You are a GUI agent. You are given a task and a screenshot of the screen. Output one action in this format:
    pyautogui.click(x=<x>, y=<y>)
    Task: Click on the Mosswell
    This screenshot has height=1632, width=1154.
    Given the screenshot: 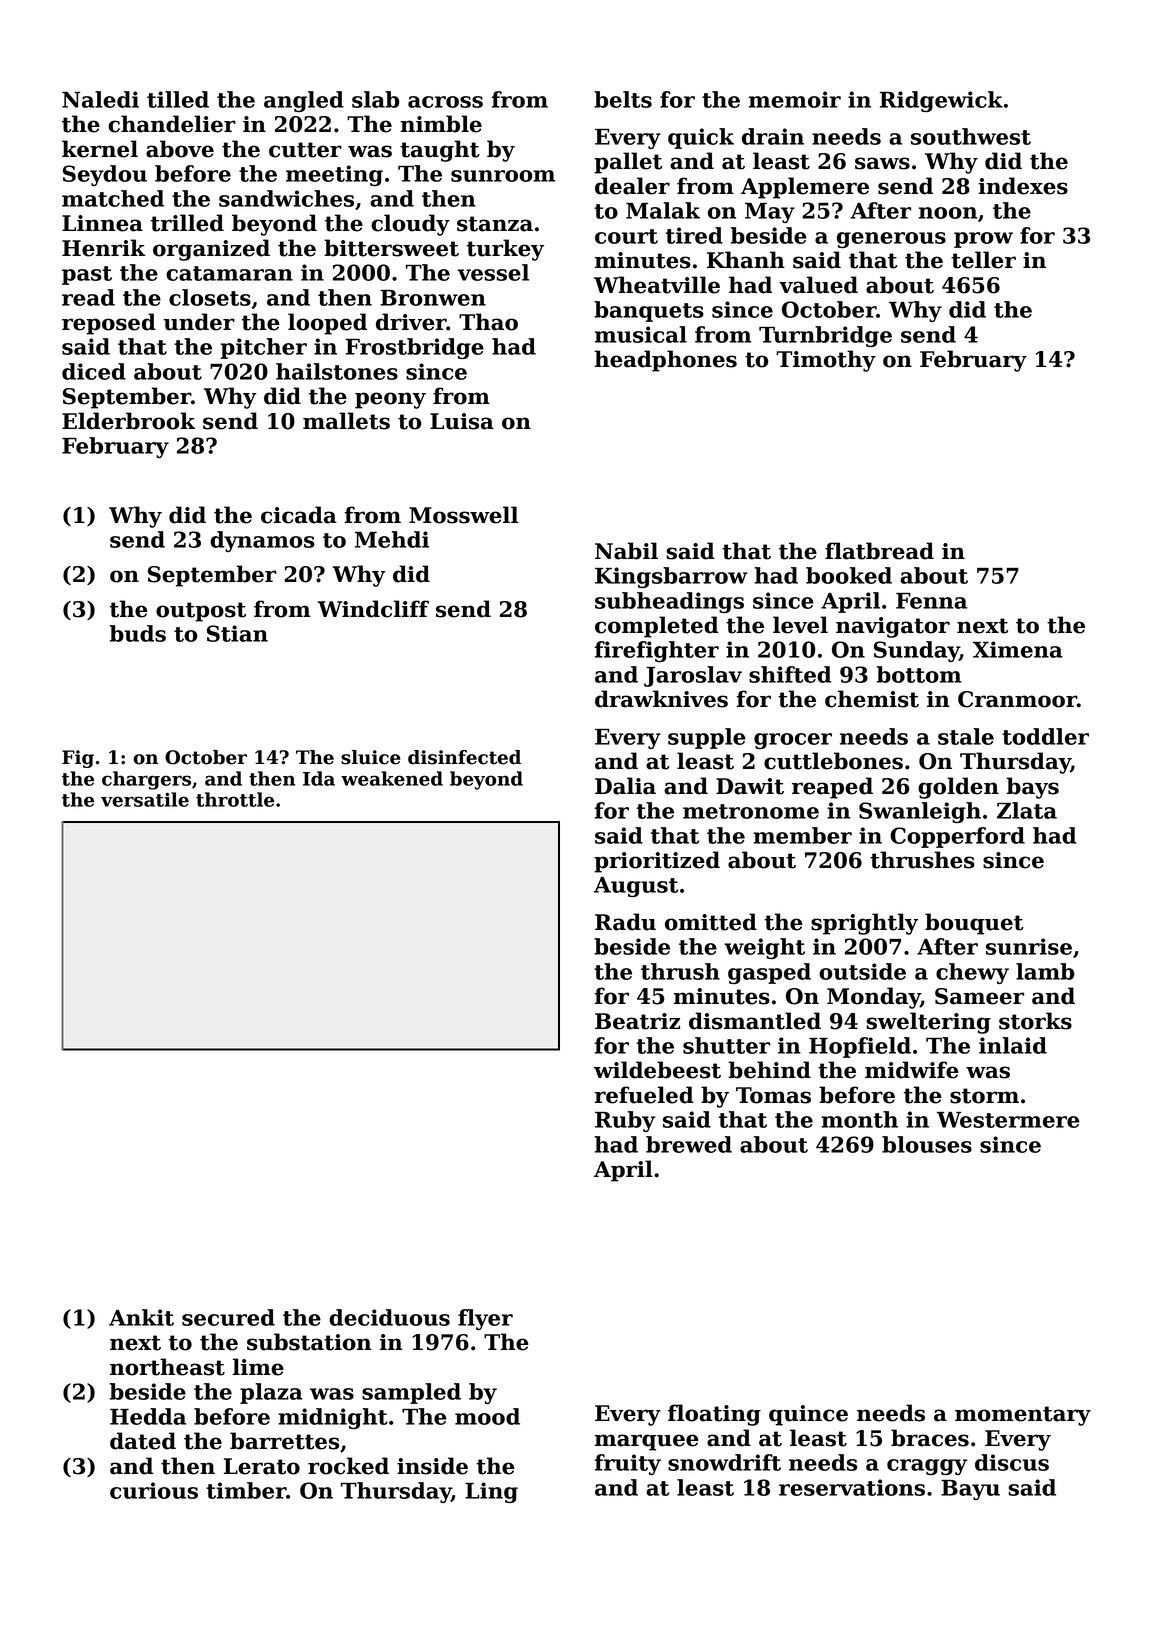 What is the action you would take?
    pyautogui.click(x=463, y=515)
